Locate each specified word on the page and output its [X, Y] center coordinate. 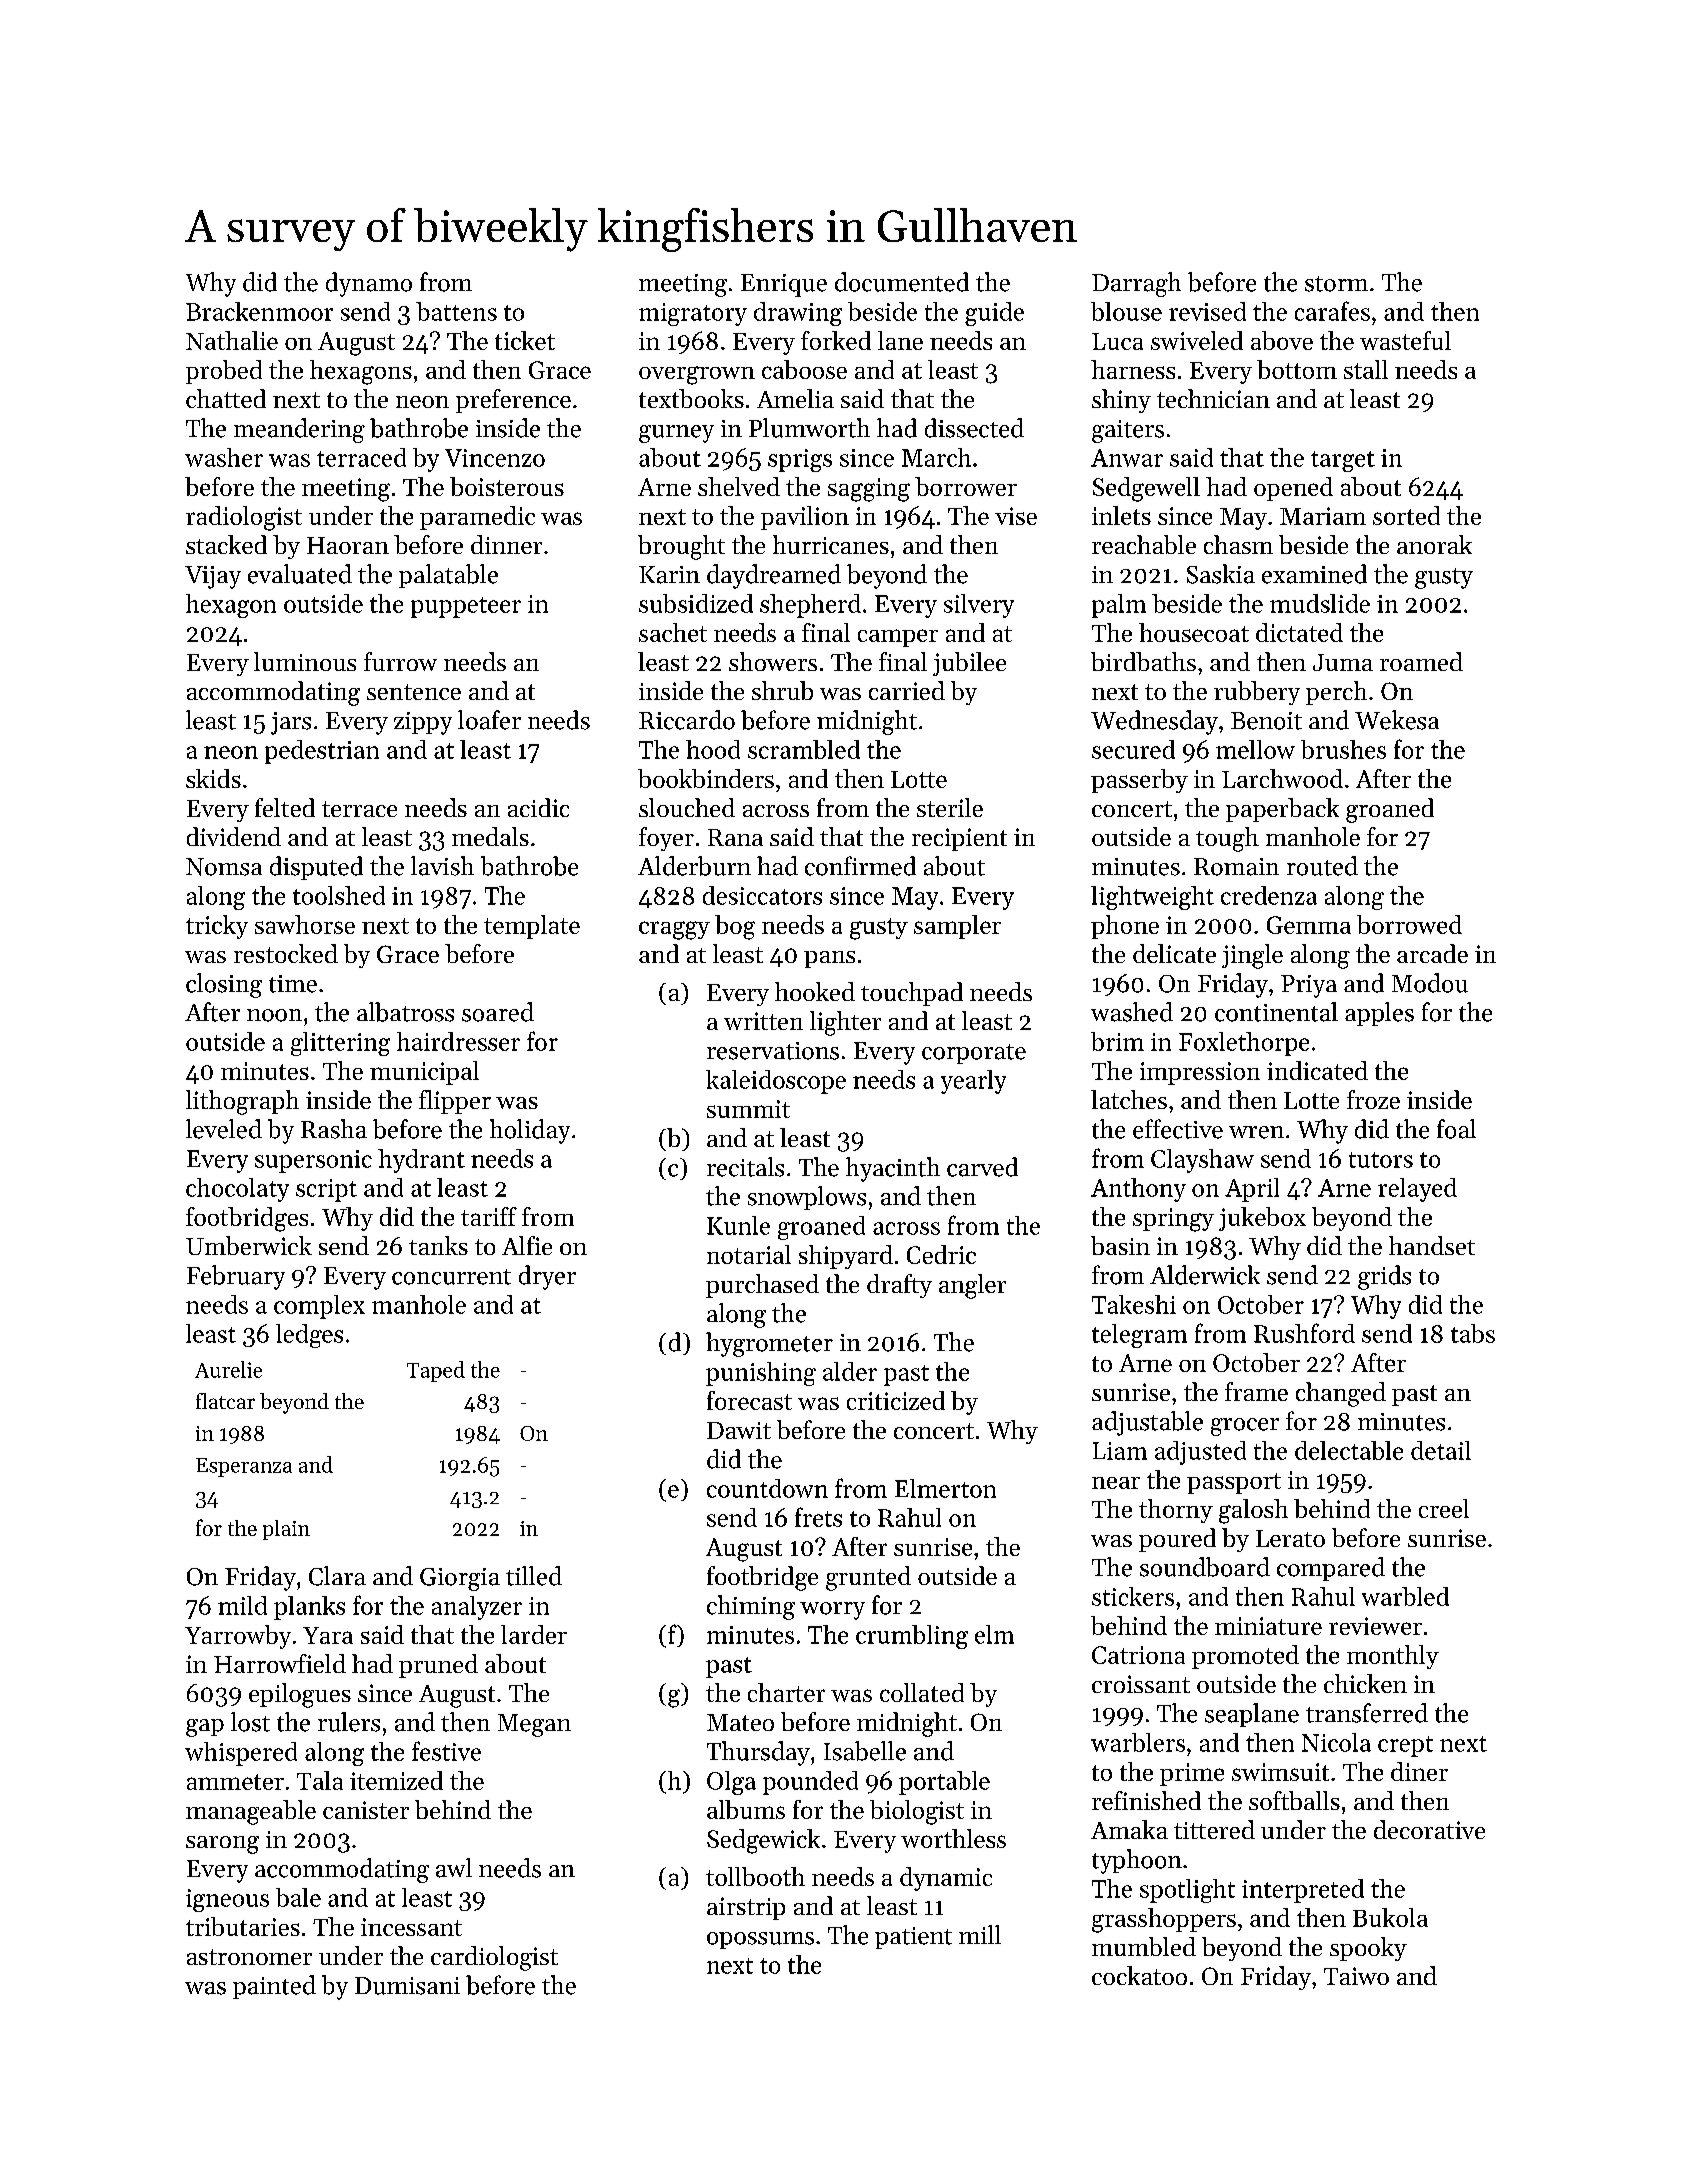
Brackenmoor [259, 311]
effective [1178, 1129]
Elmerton [945, 1488]
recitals [745, 1167]
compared [1331, 1569]
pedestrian [322, 752]
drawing [798, 314]
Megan [534, 1725]
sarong [222, 1845]
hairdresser [458, 1041]
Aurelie [228, 1369]
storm [1336, 284]
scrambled [804, 749]
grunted [868, 1578]
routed [1322, 866]
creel [1444, 1508]
